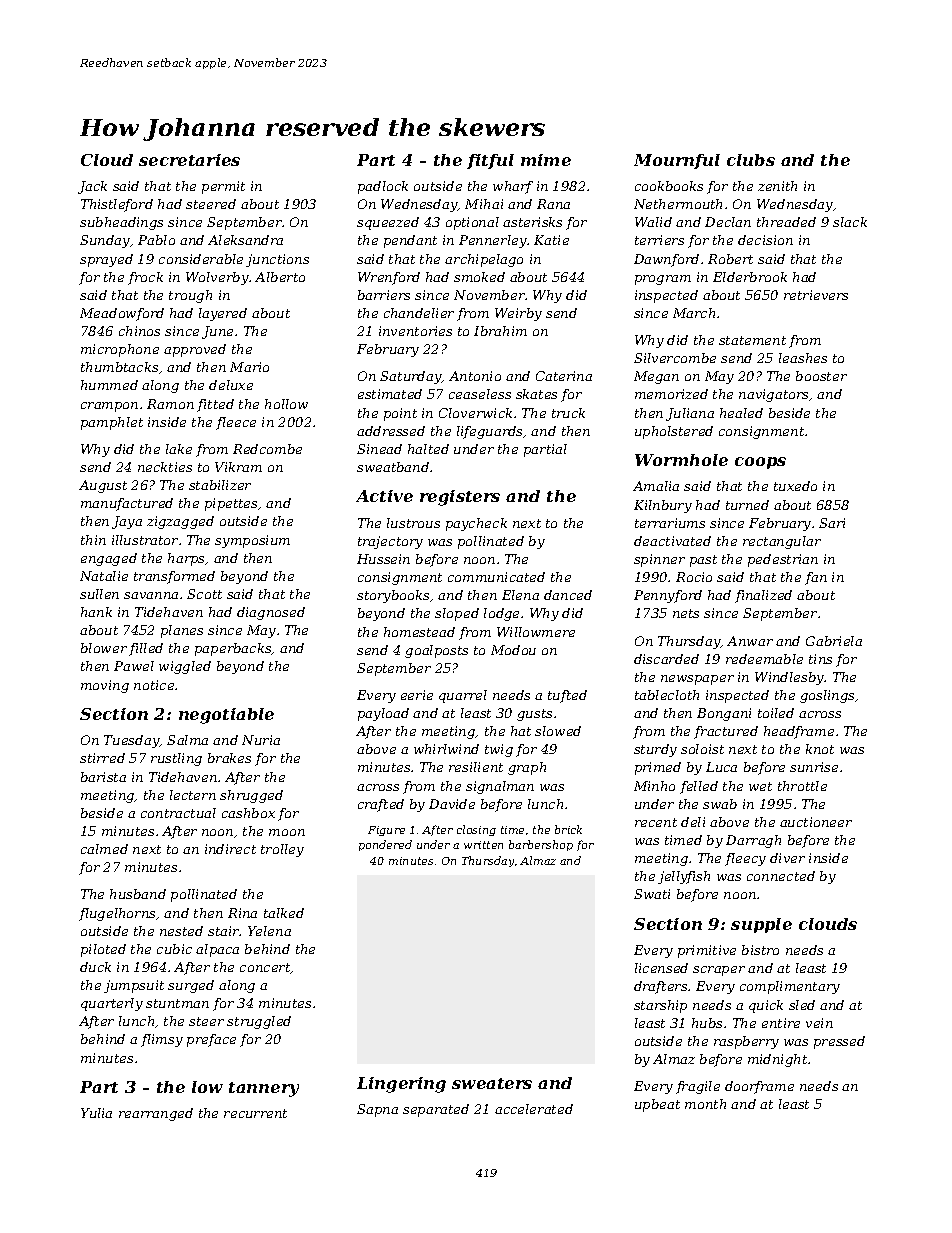  What do you see at coordinates (666, 260) in the screenshot?
I see `Dawnford` at bounding box center [666, 260].
